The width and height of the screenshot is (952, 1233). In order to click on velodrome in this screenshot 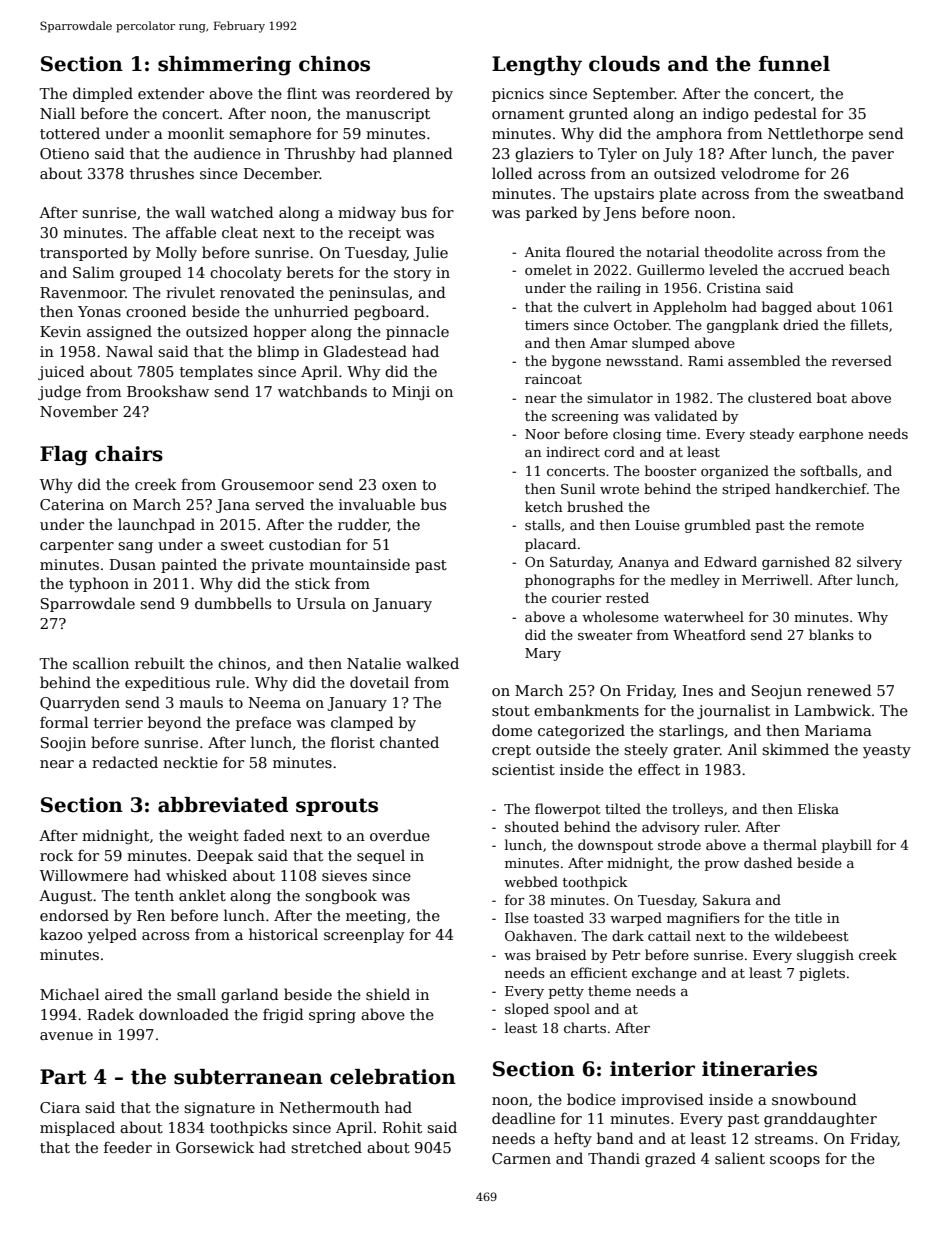, I will do `click(760, 173)`.
